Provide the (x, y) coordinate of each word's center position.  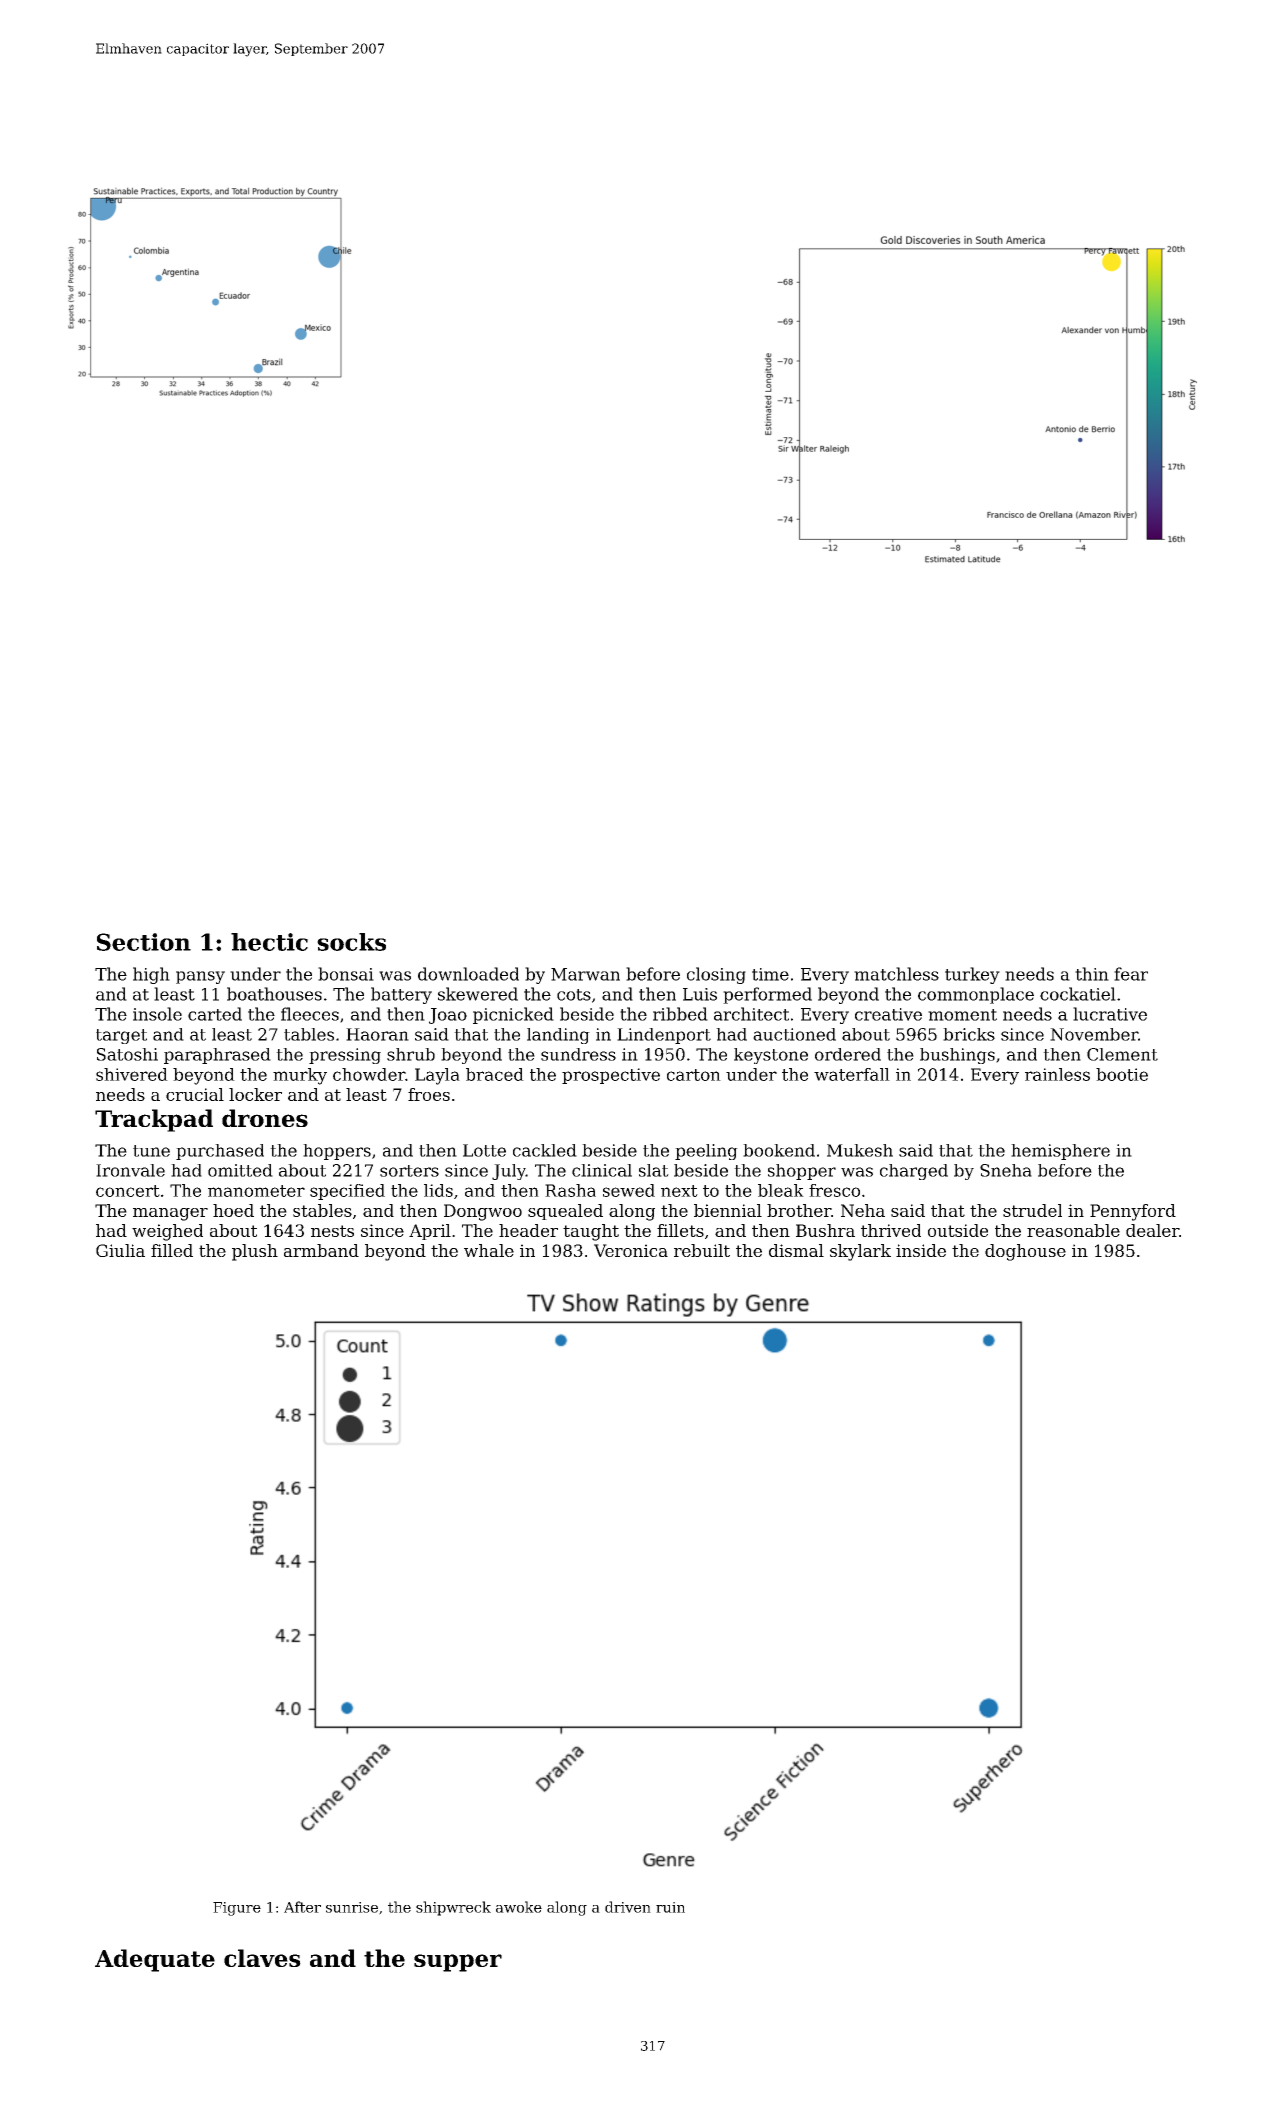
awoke (519, 1907)
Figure (237, 1909)
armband (321, 1250)
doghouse (1025, 1252)
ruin (670, 1907)
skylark (860, 1252)
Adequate (155, 1960)
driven (628, 1907)
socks (351, 942)
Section (144, 942)
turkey (972, 975)
